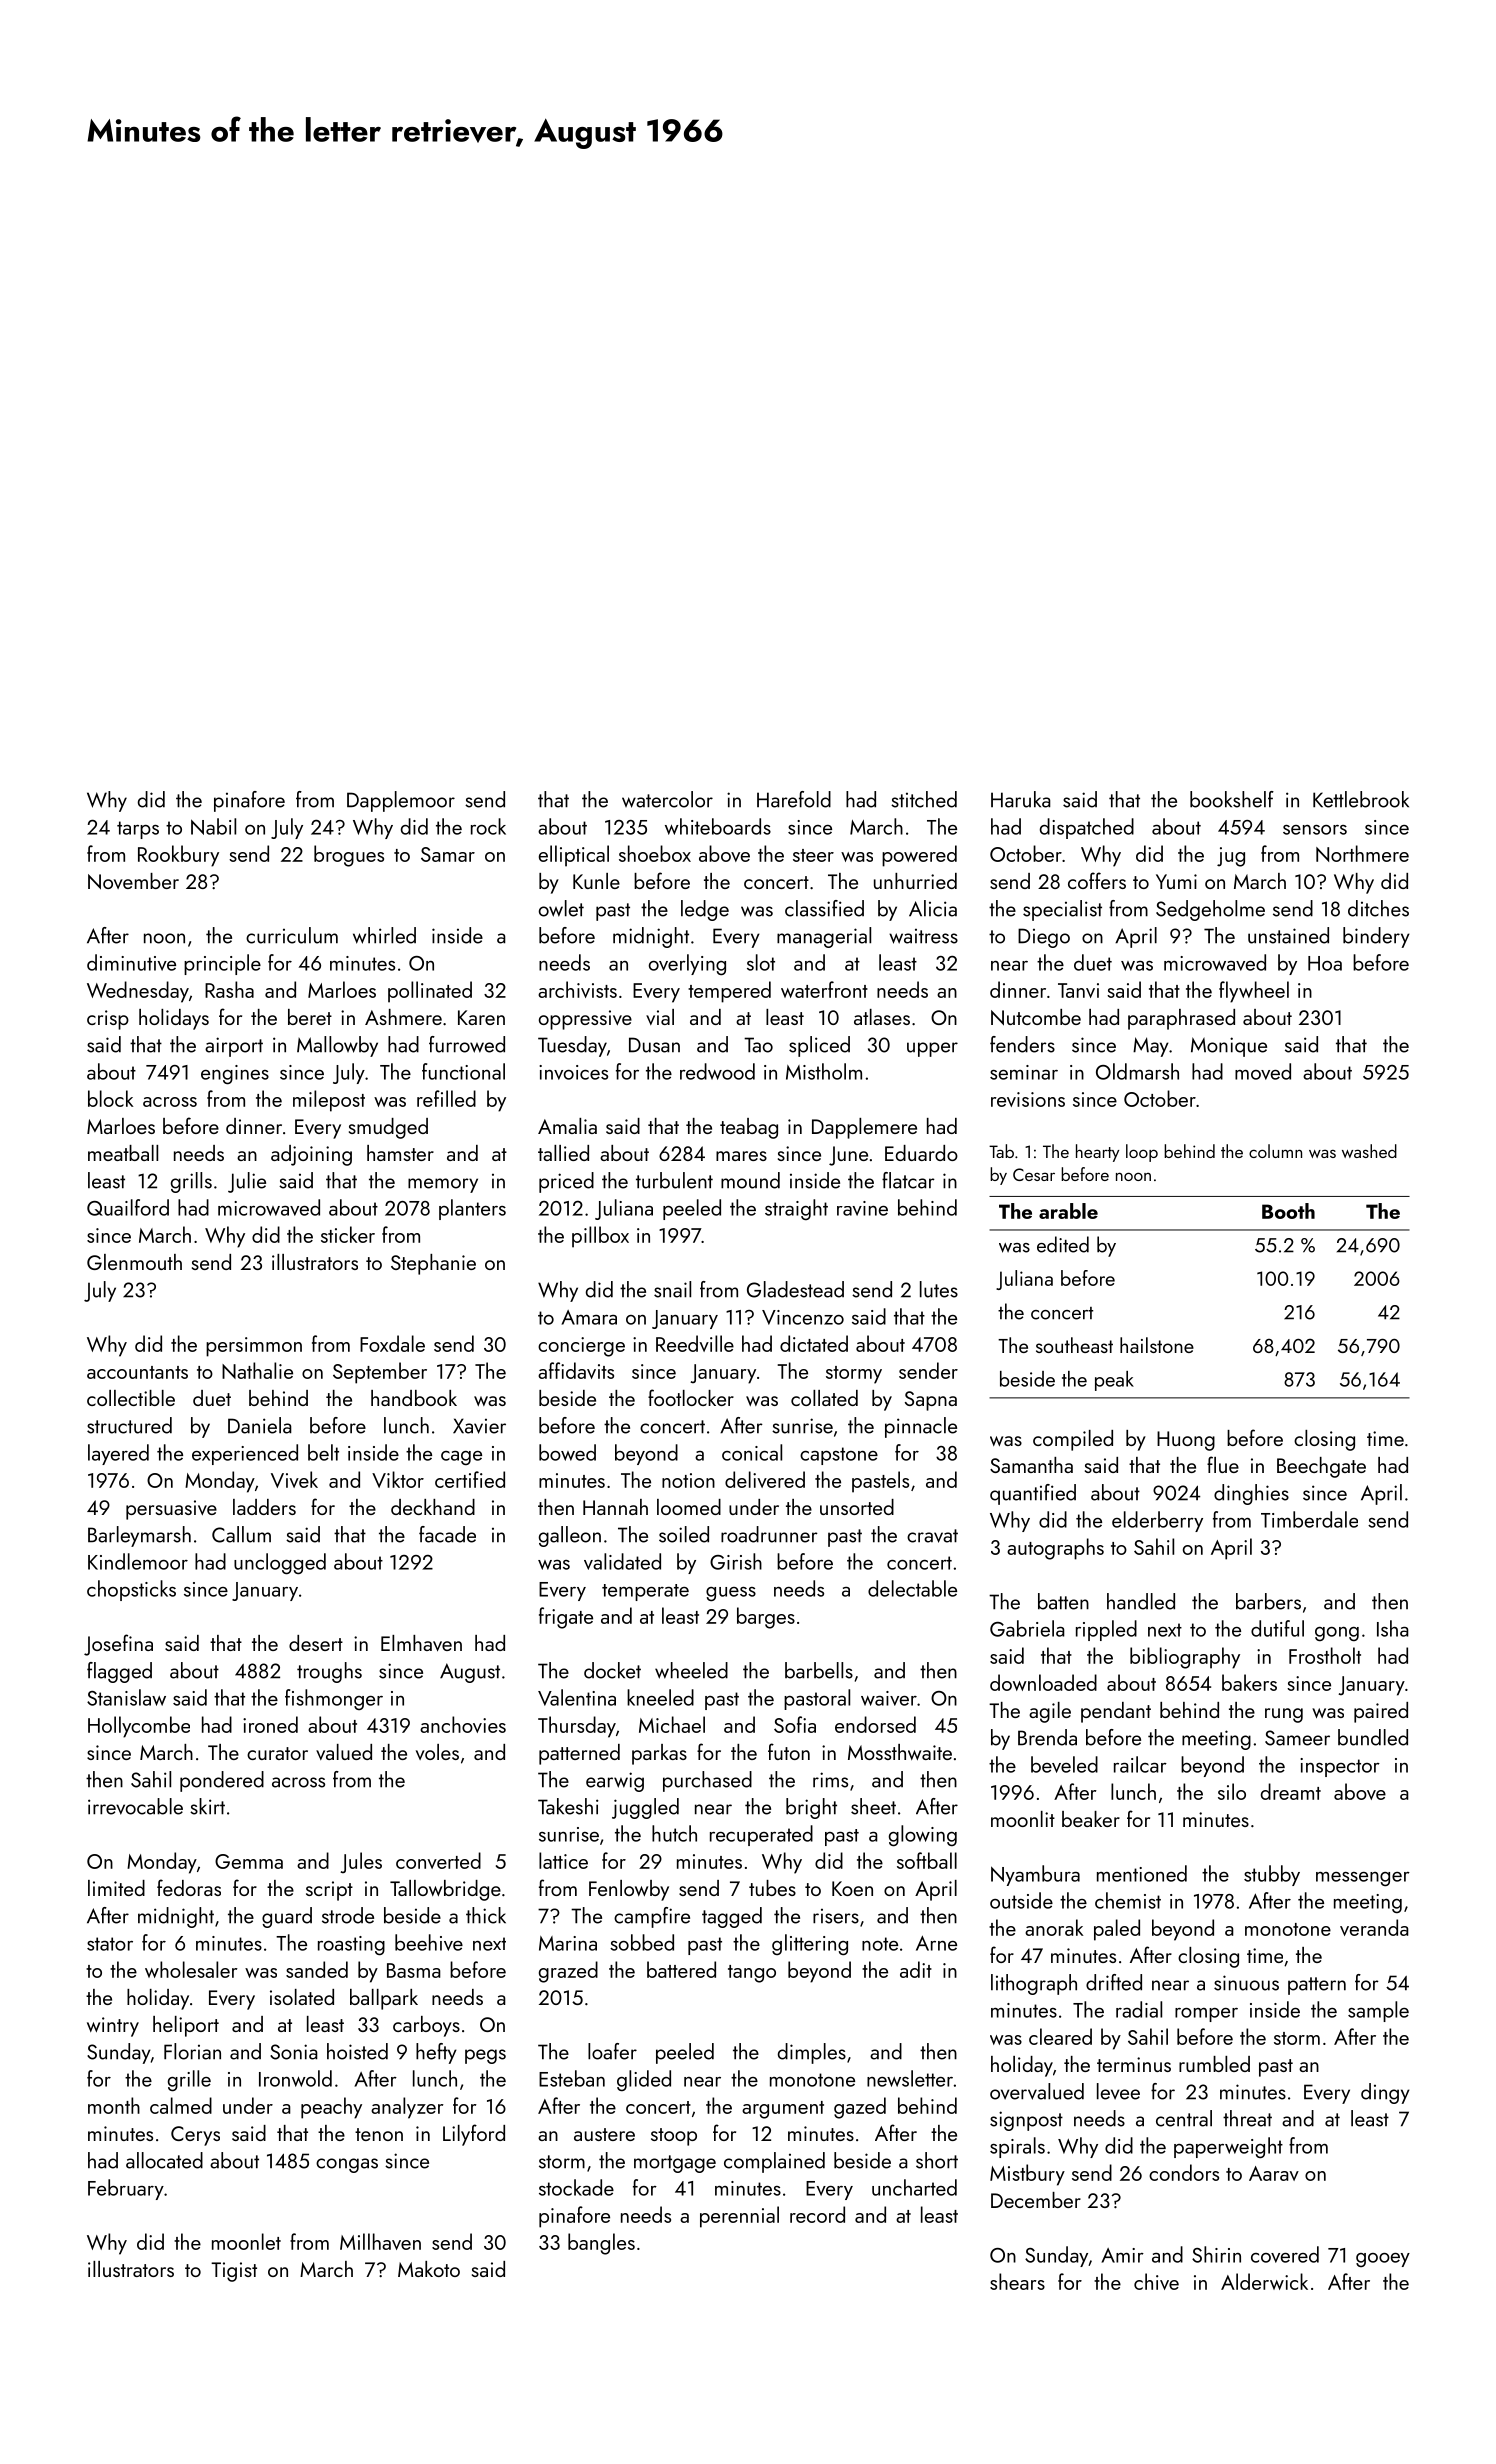 This page has width=1496, height=2464. I want to click on fenders, so click(1022, 1044).
